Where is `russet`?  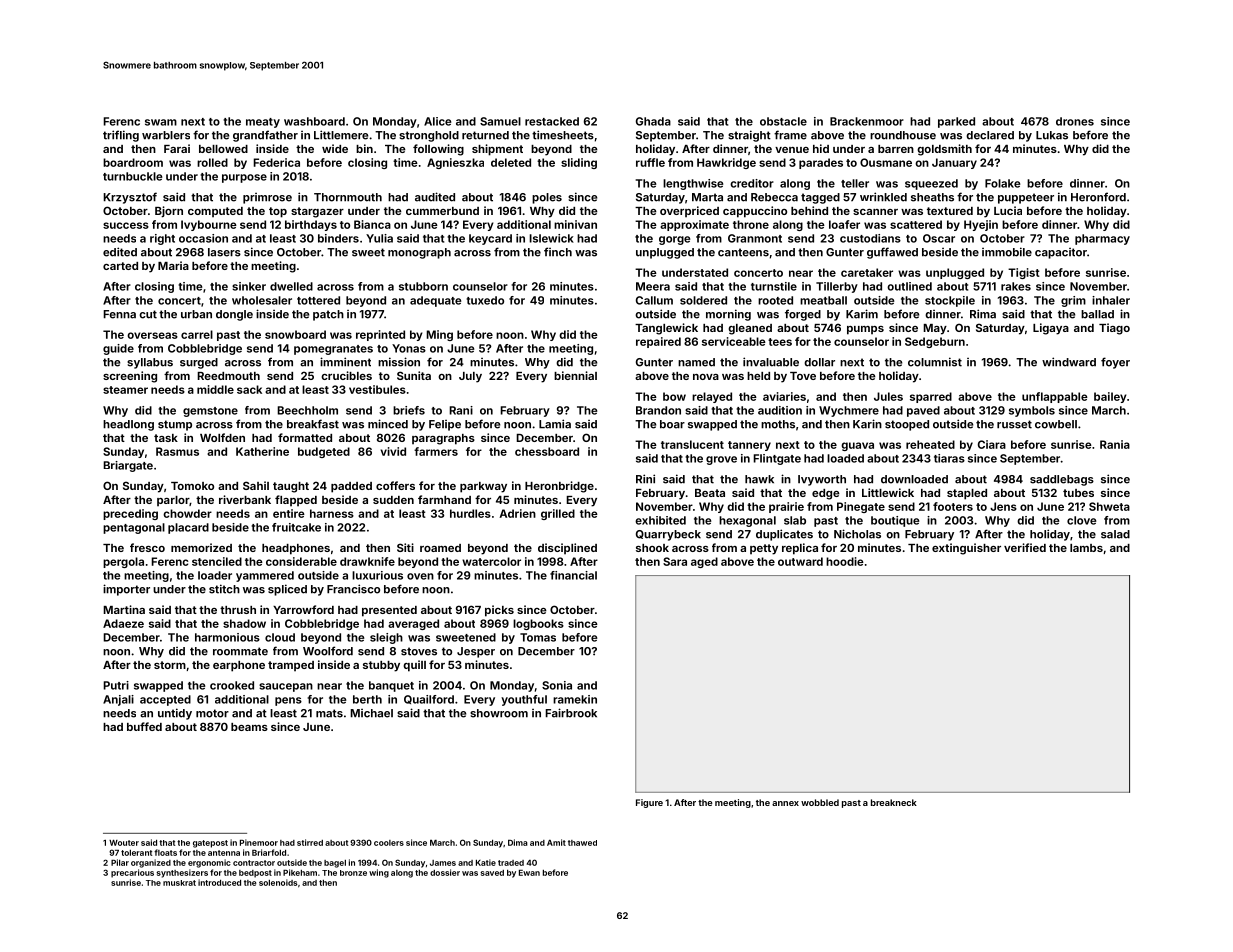
russet is located at coordinates (1014, 424).
